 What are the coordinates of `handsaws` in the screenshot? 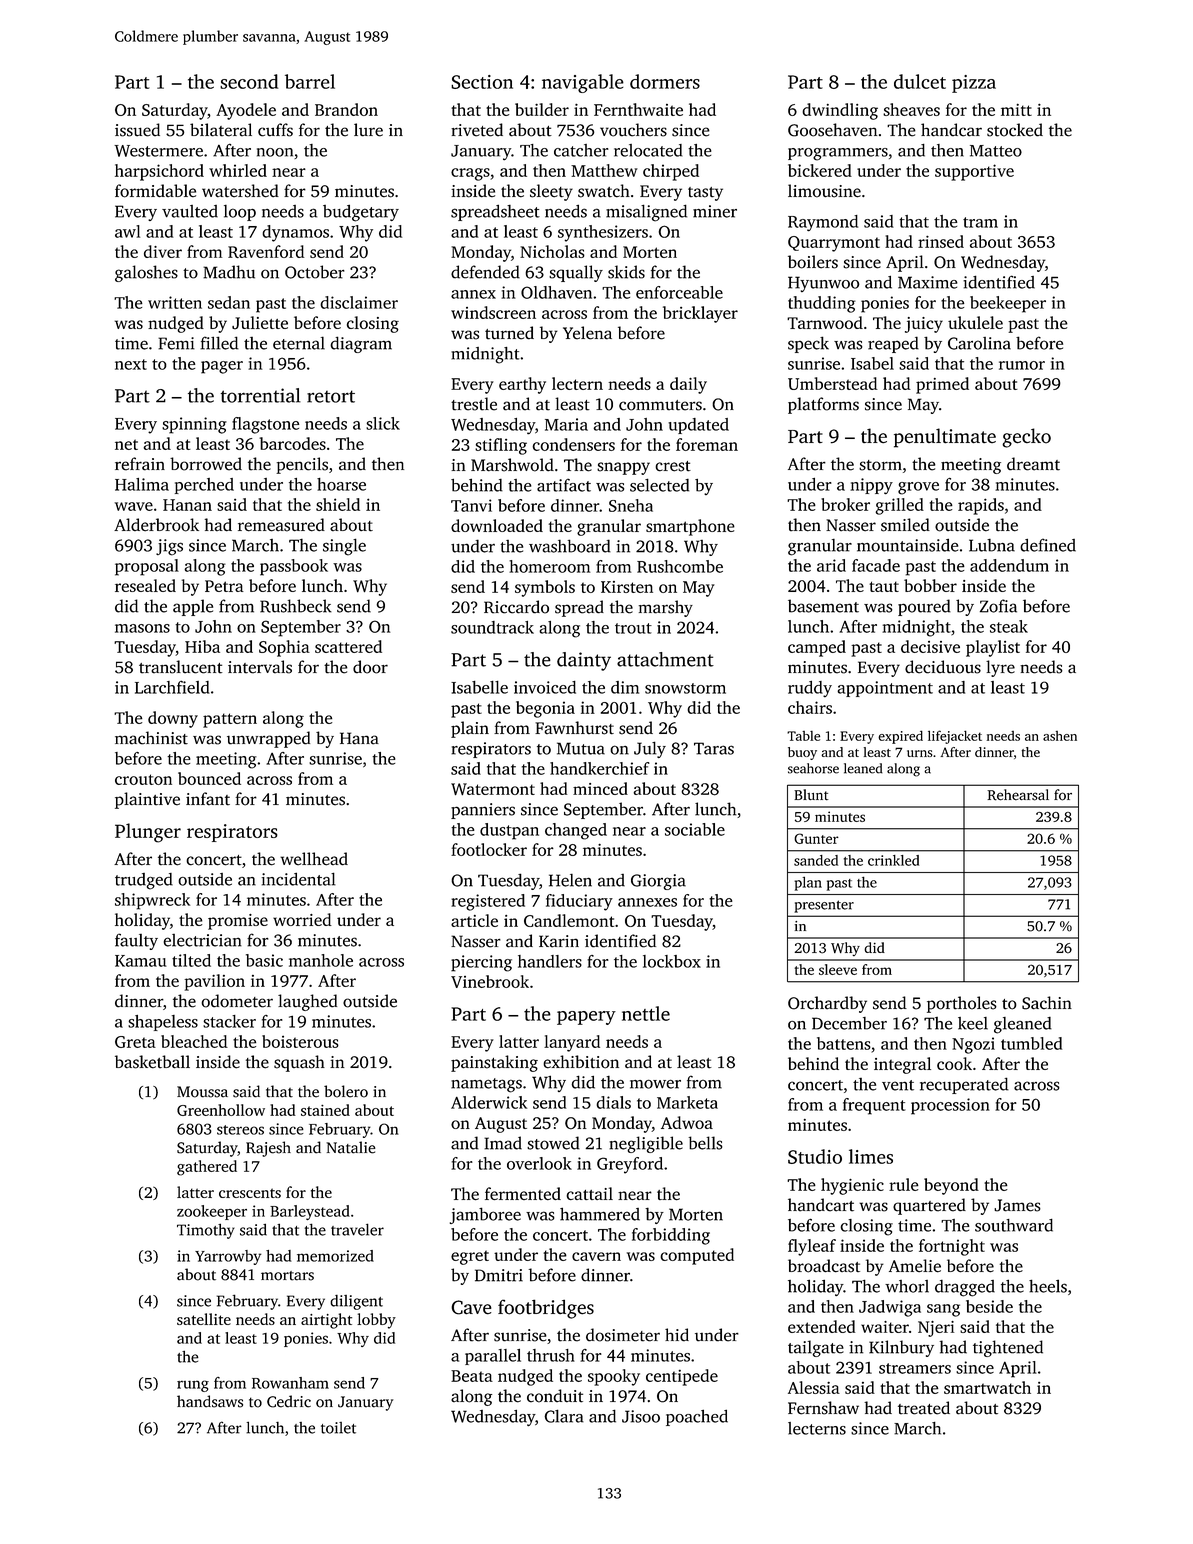 It's located at (210, 1401).
